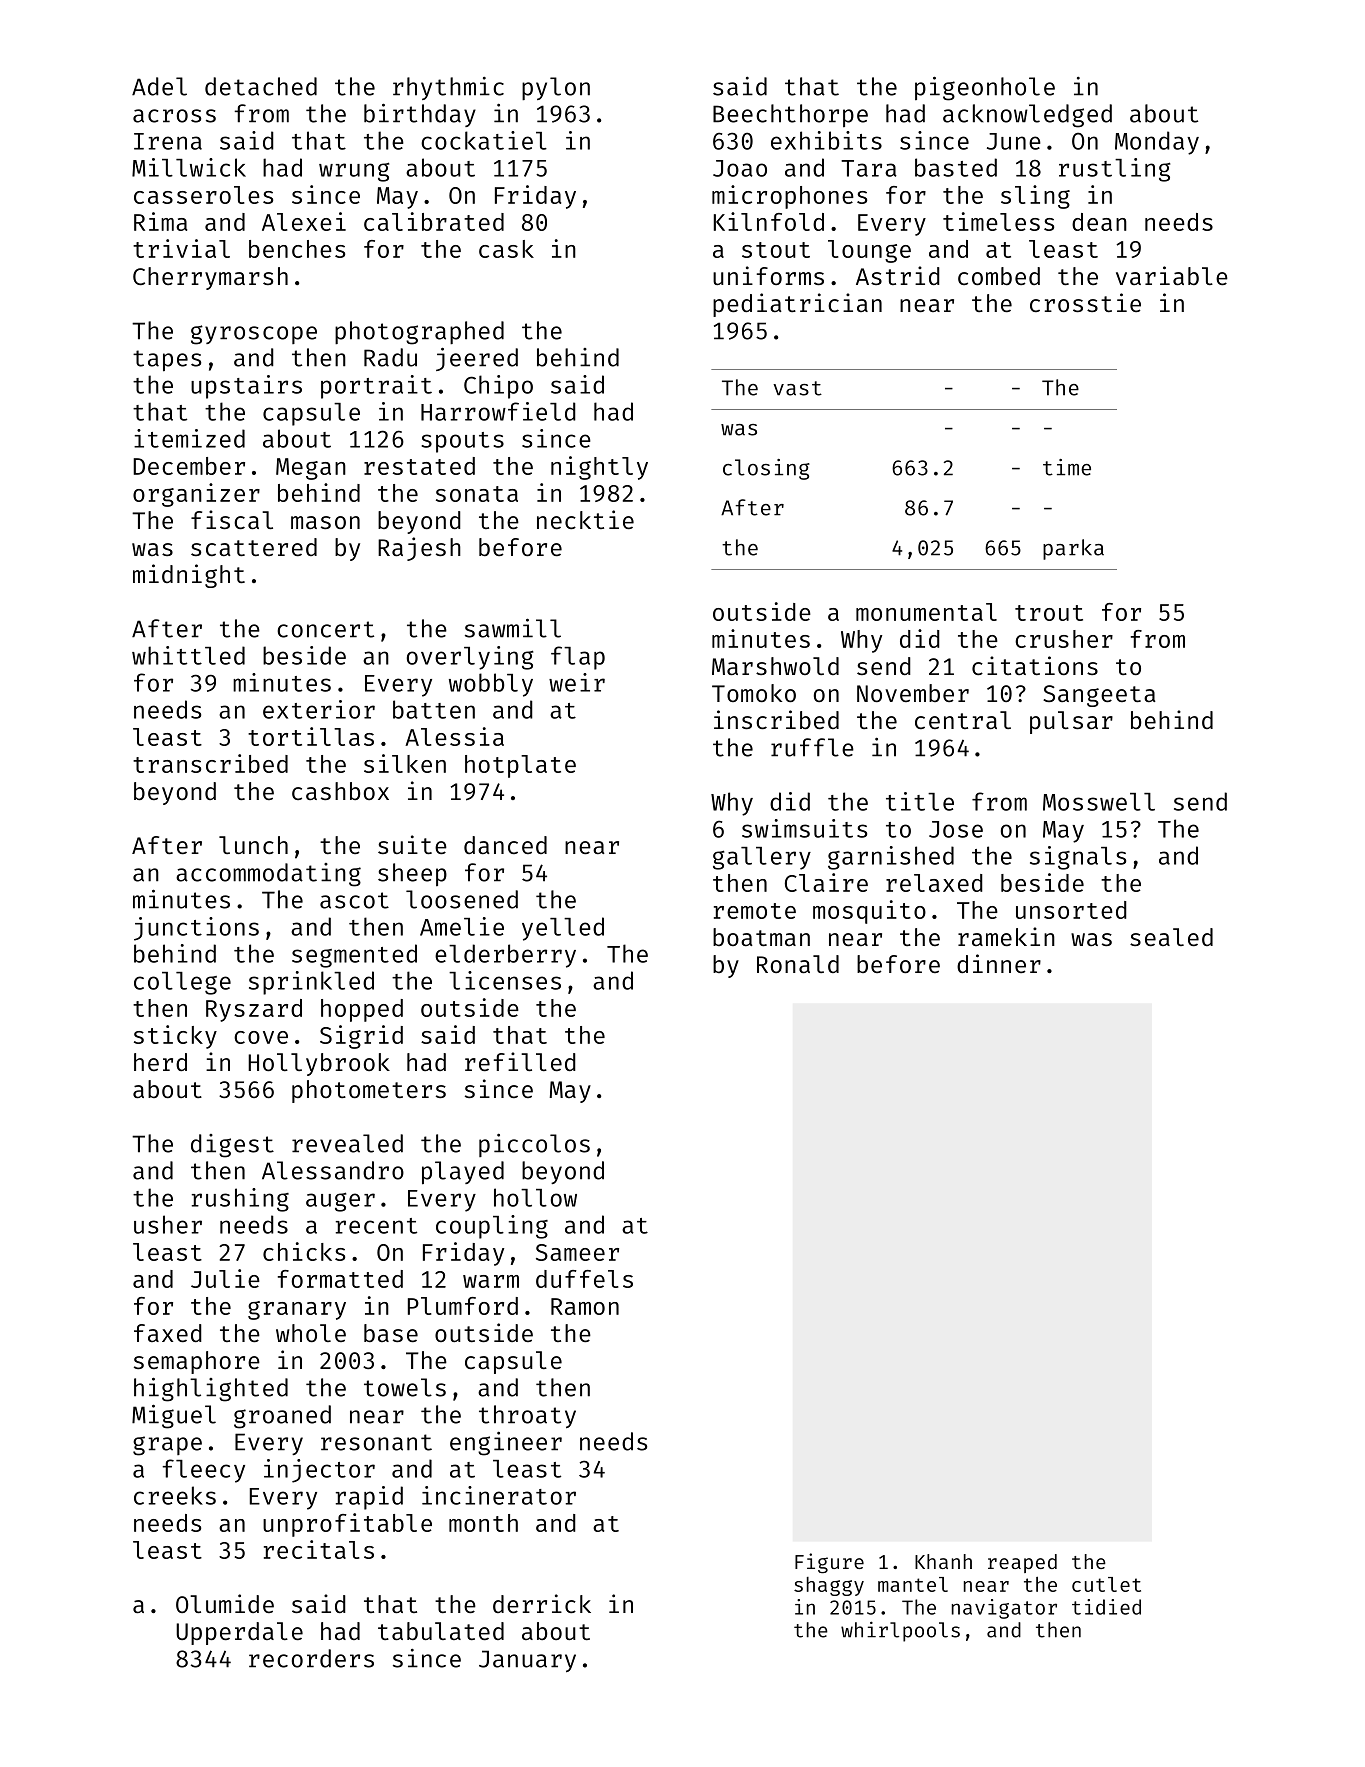 Image resolution: width=1365 pixels, height=1767 pixels. I want to click on pigeonhole, so click(985, 88).
